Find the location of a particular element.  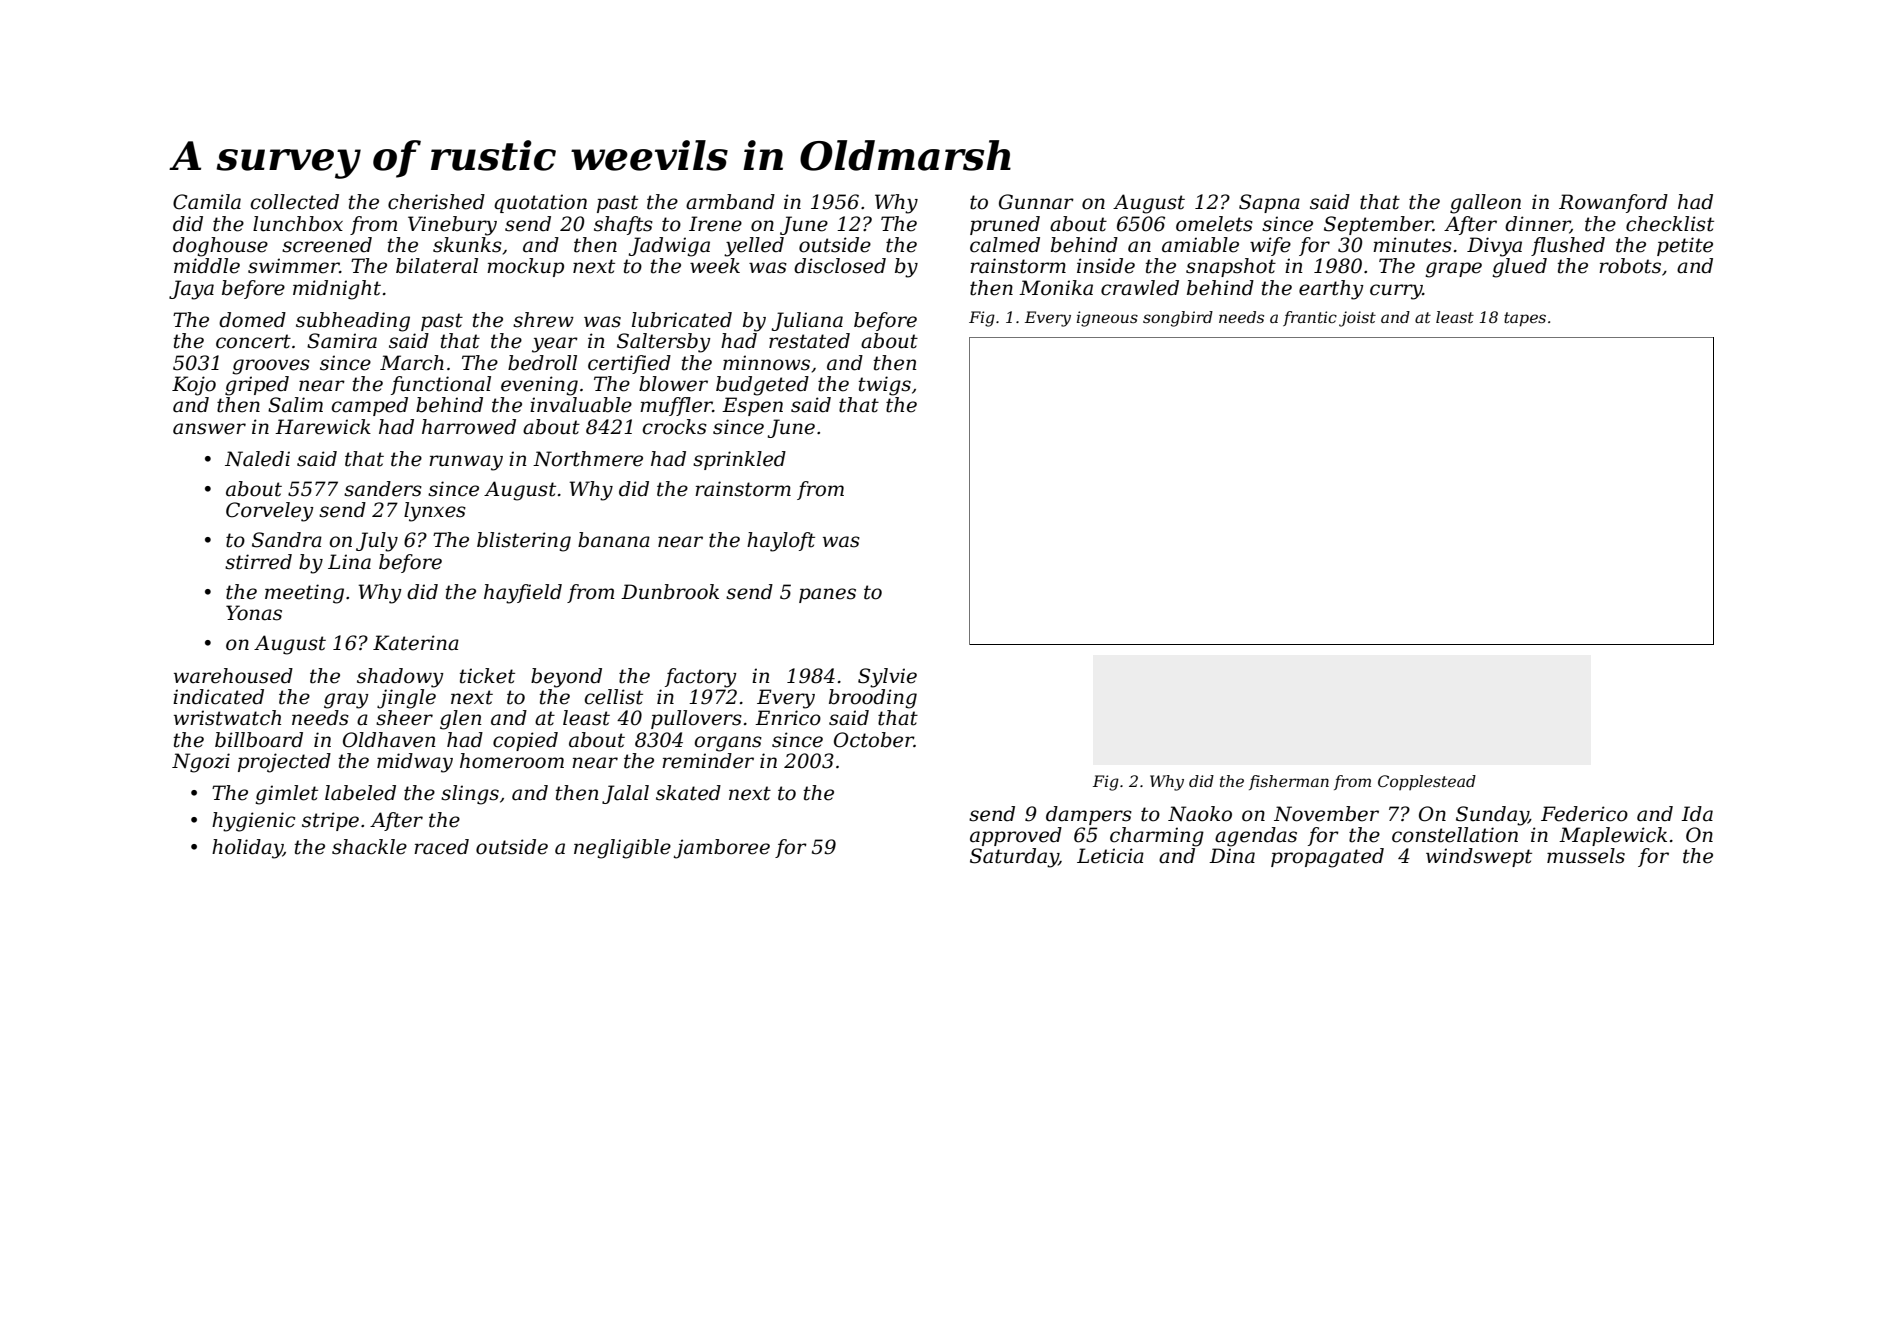

warehoused is located at coordinates (233, 676).
